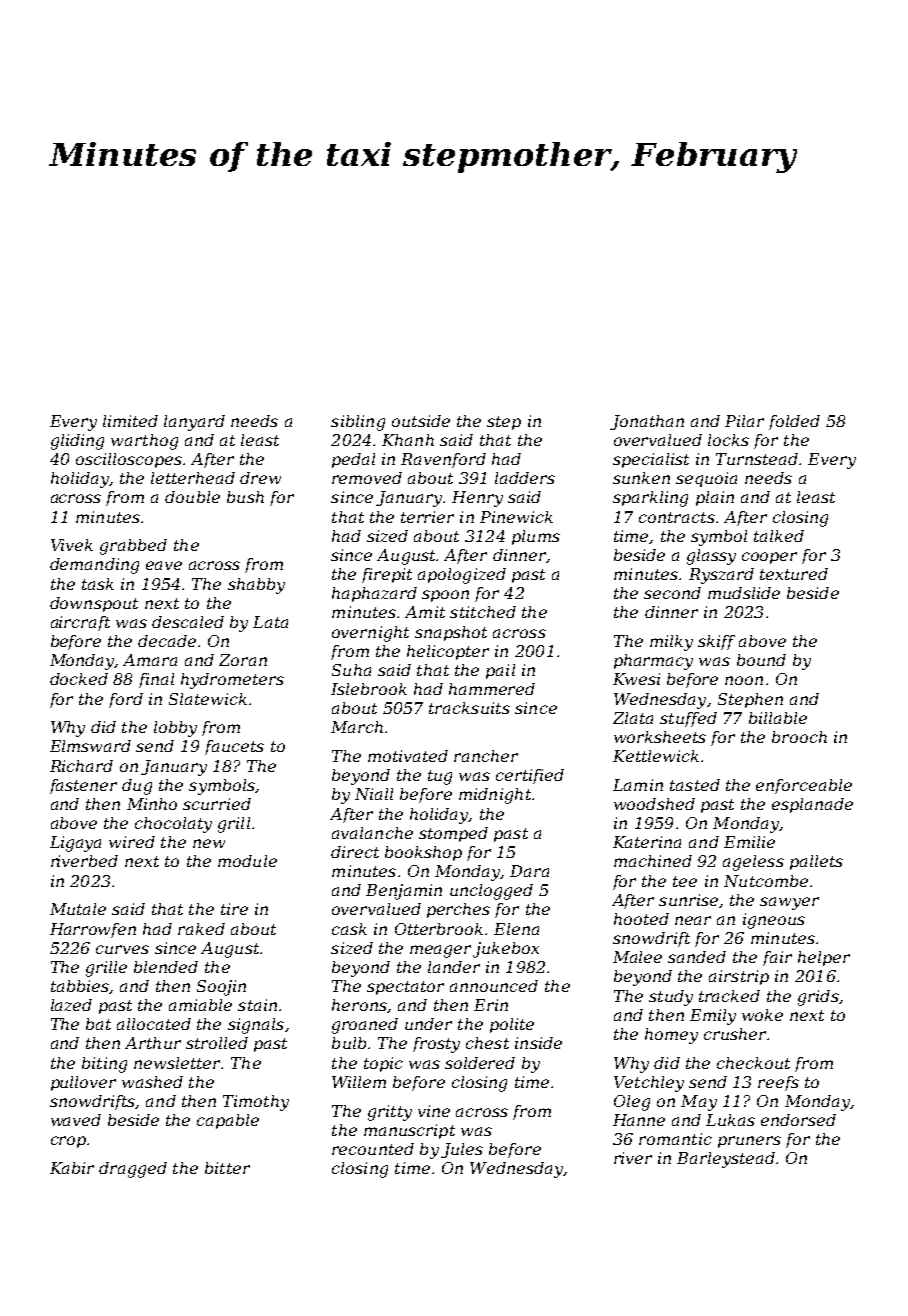 The height and width of the screenshot is (1316, 908). What do you see at coordinates (804, 786) in the screenshot?
I see `enforceable` at bounding box center [804, 786].
